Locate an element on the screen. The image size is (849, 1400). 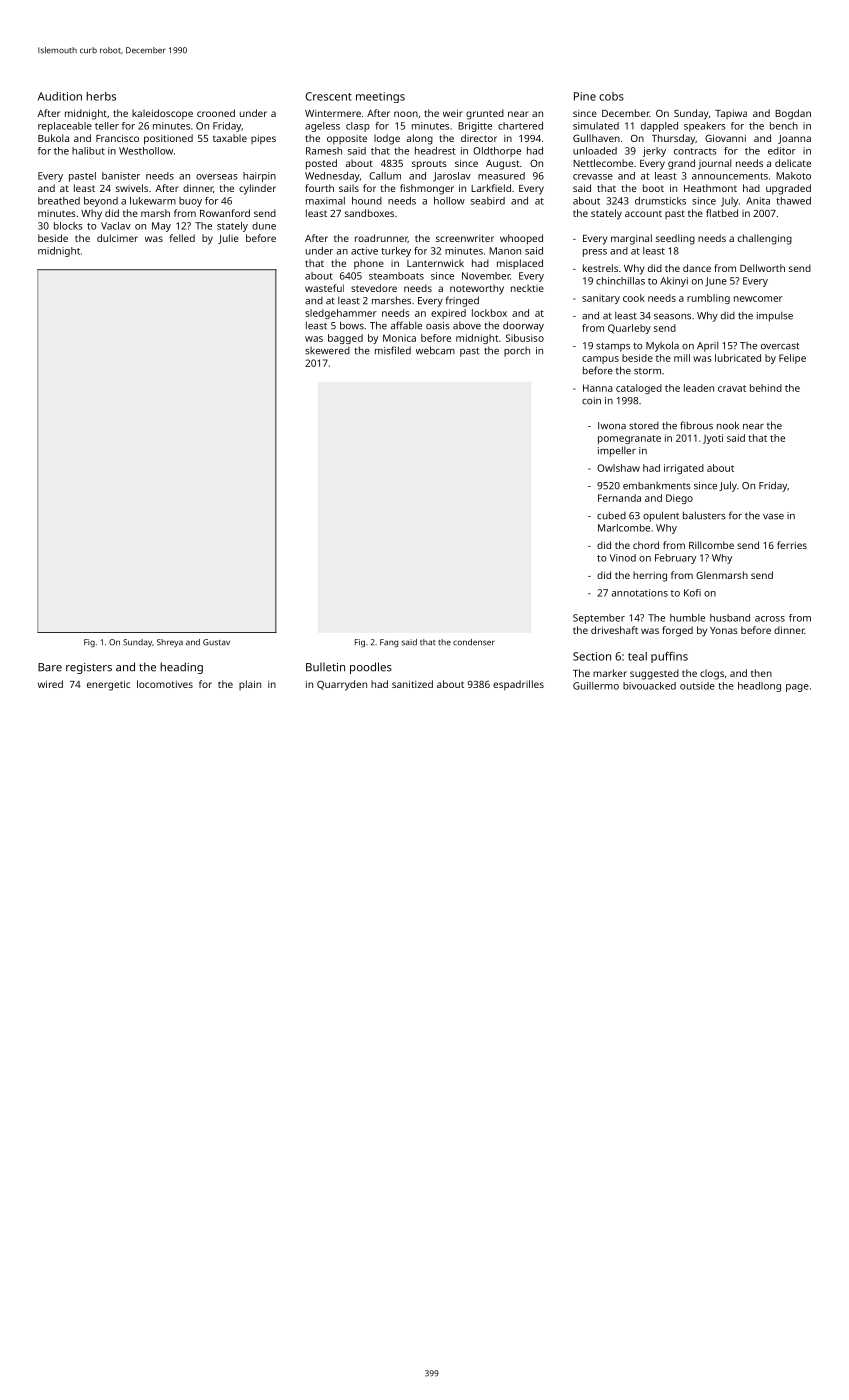
Guillermo is located at coordinates (596, 686).
